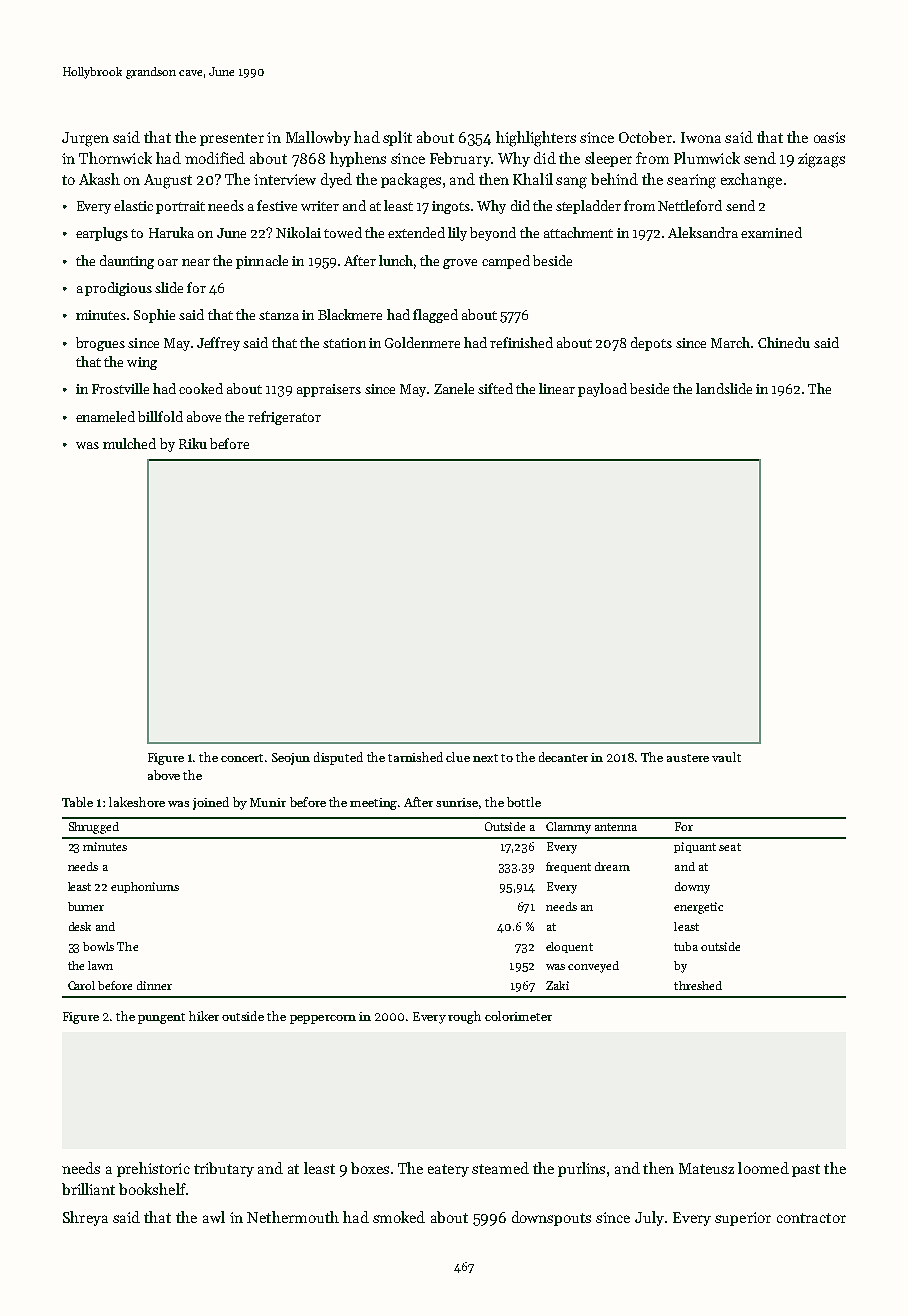 Image resolution: width=908 pixels, height=1316 pixels. I want to click on Jurgen, so click(85, 139).
